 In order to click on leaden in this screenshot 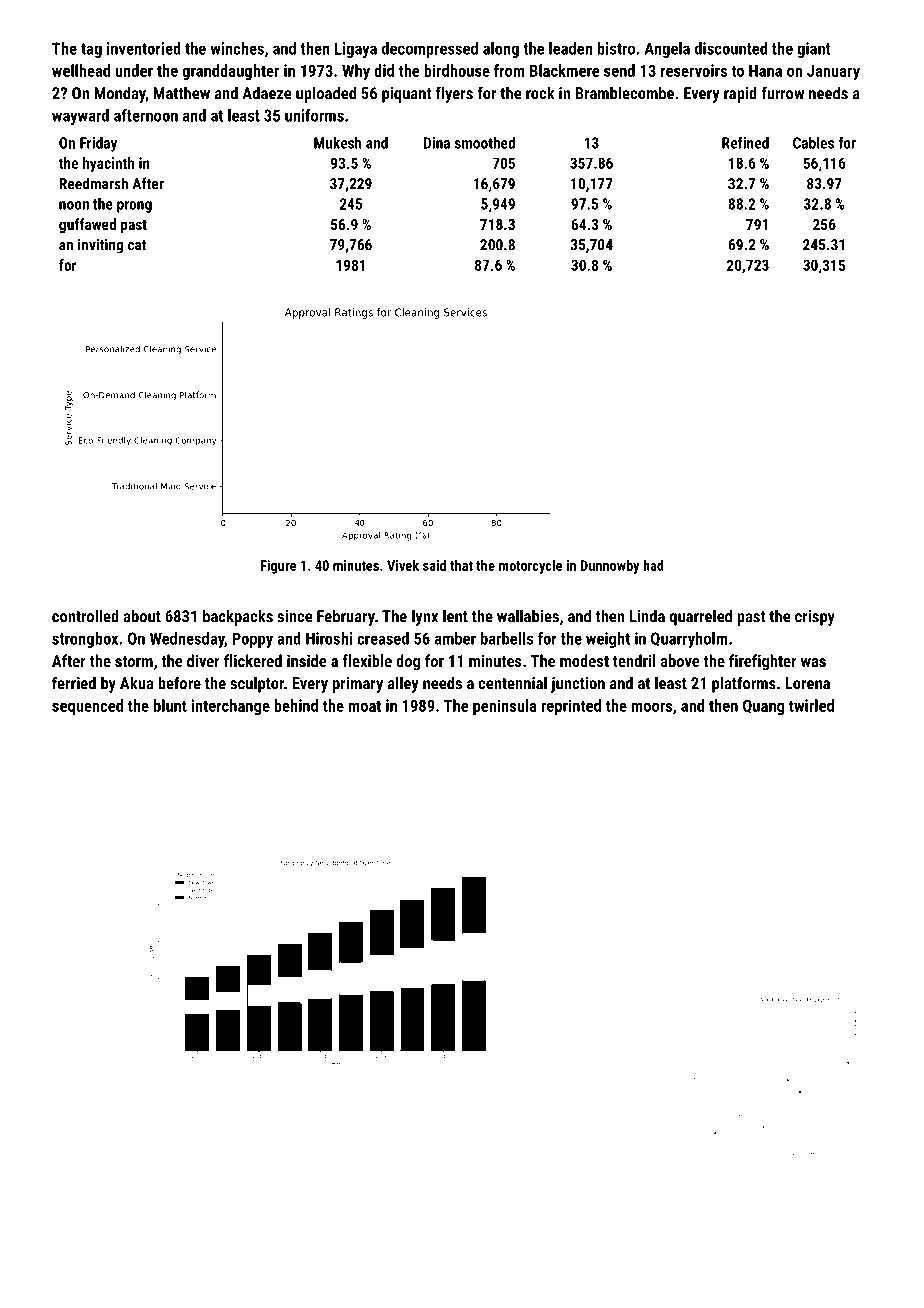, I will do `click(570, 48)`.
